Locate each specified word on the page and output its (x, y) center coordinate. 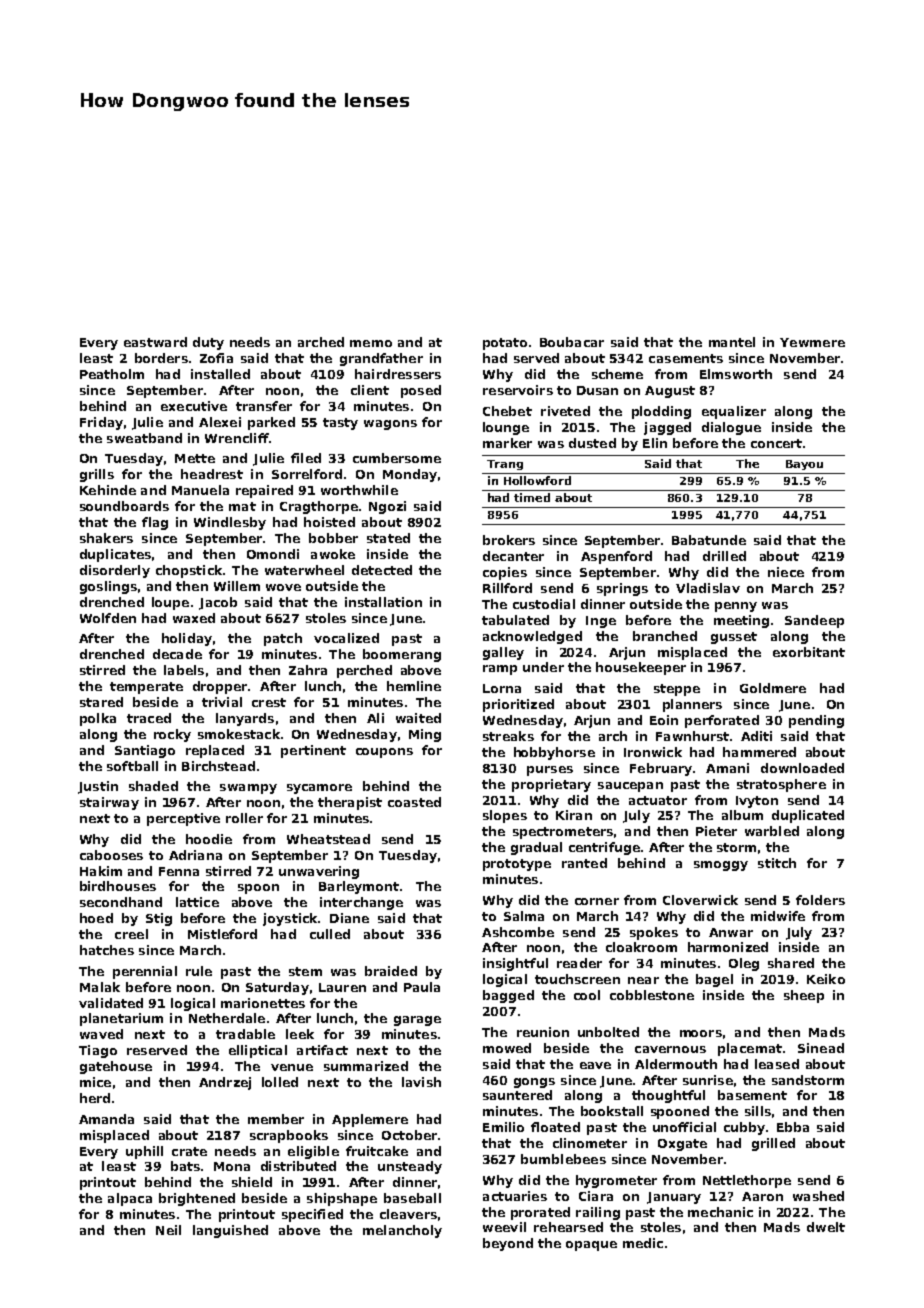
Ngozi (387, 507)
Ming (425, 735)
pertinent (313, 751)
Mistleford (222, 934)
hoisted (329, 522)
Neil (168, 1230)
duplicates (115, 555)
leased (777, 1064)
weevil (504, 1227)
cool (587, 995)
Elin (655, 443)
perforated (722, 721)
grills (97, 475)
